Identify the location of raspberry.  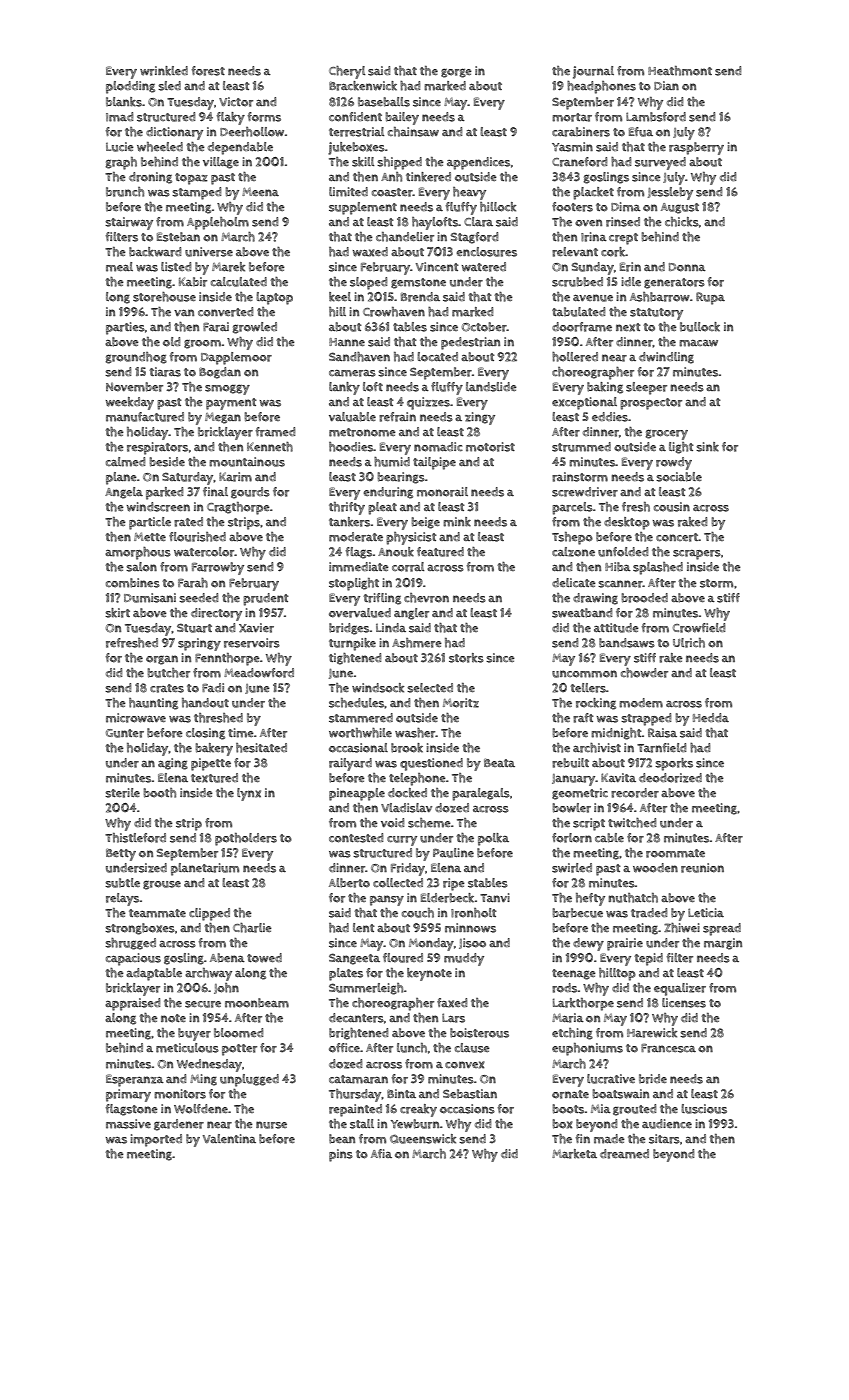
(696, 148).
